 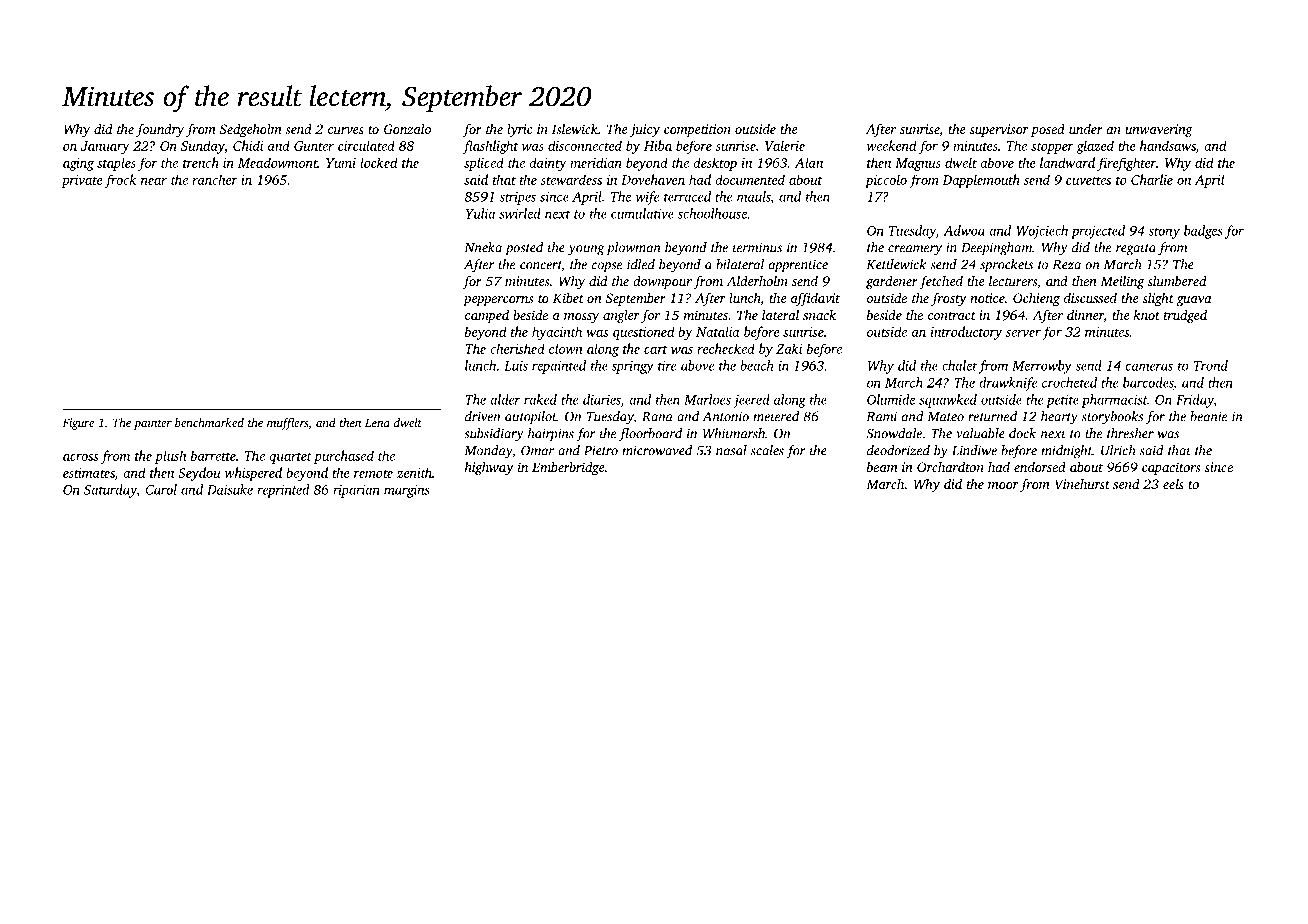 What do you see at coordinates (697, 130) in the page?
I see `competition` at bounding box center [697, 130].
